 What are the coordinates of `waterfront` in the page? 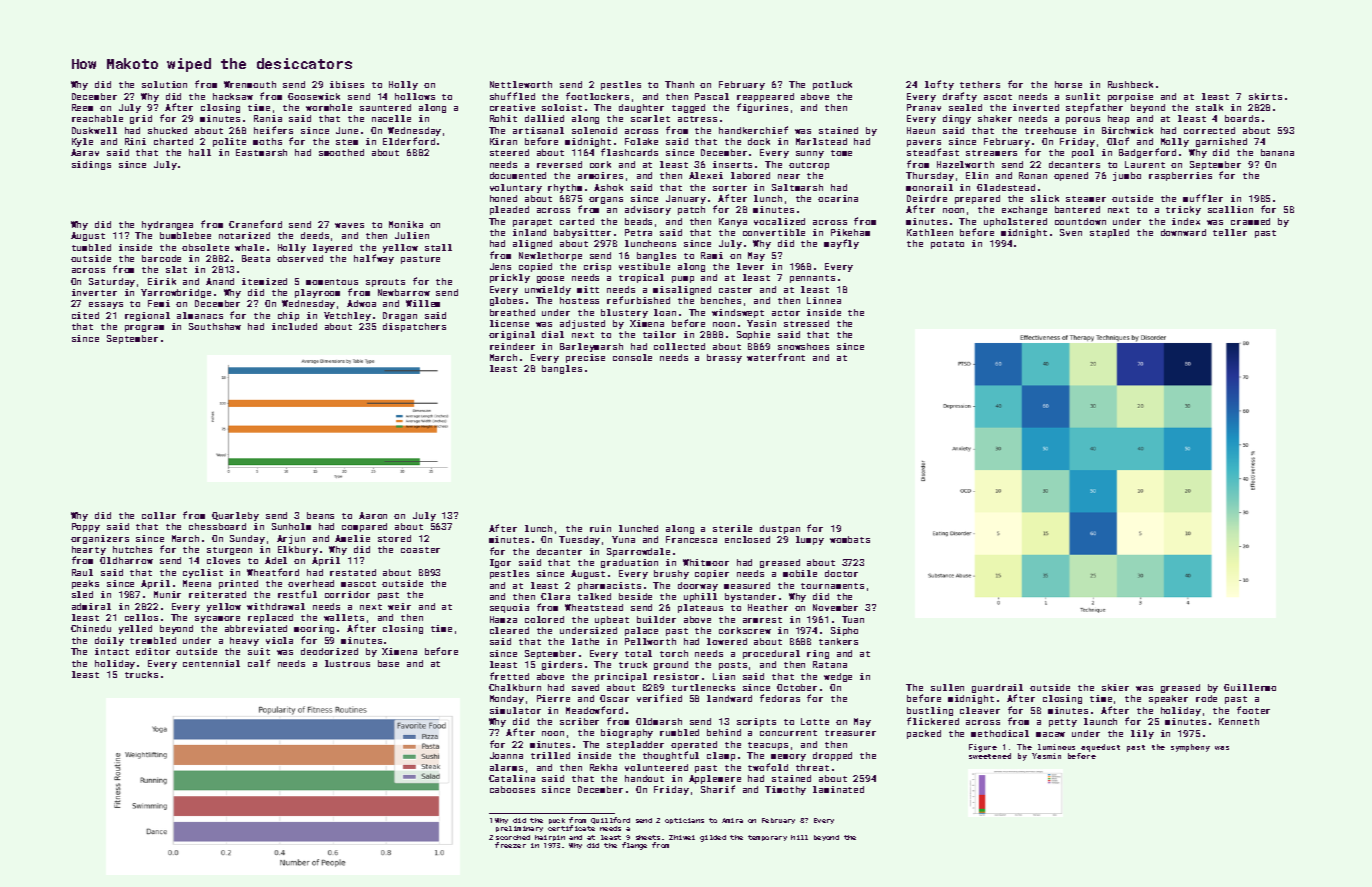 It's located at (776, 357).
